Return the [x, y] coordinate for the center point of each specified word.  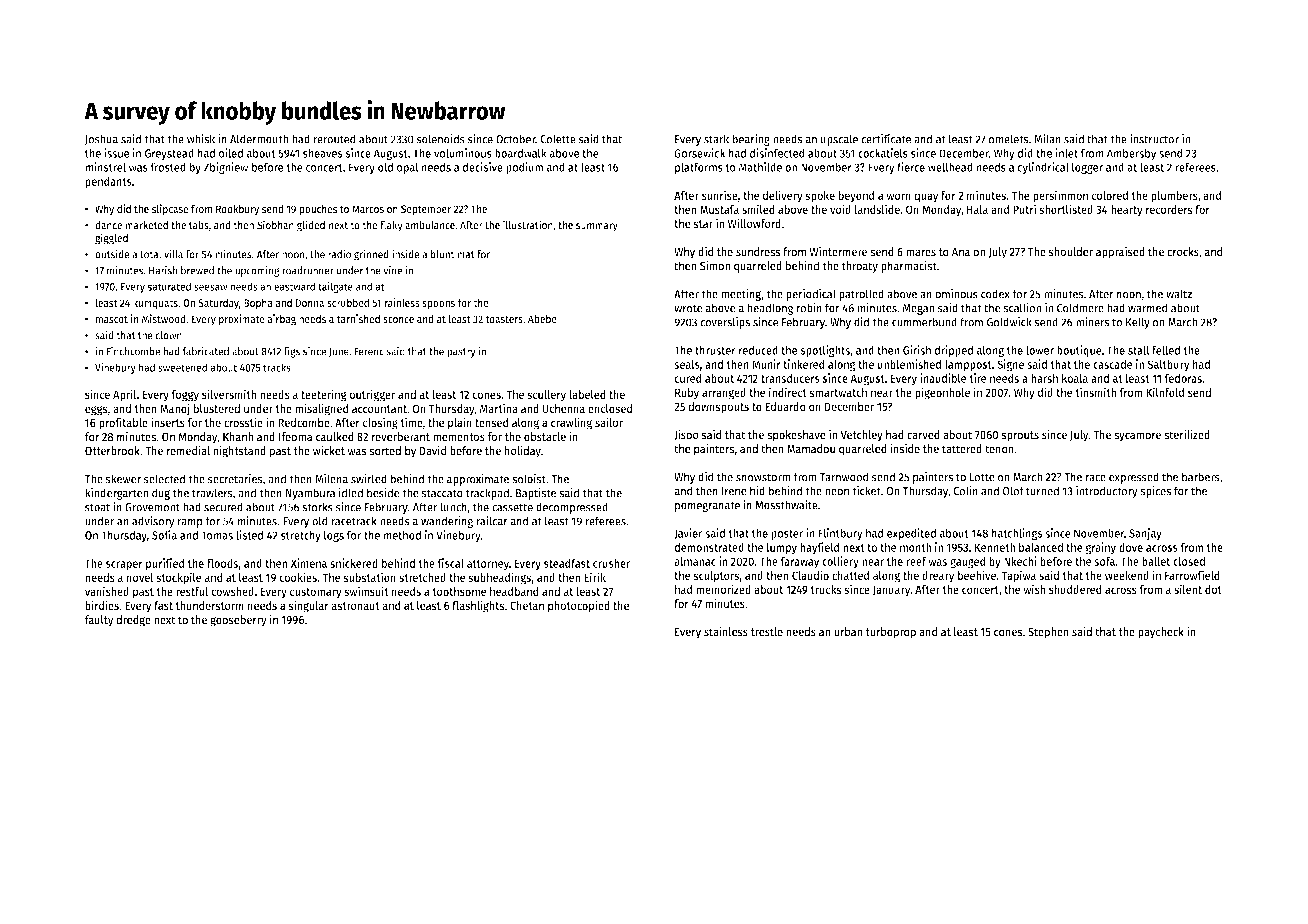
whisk [201, 139]
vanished [107, 591]
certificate [886, 139]
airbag [281, 320]
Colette [558, 139]
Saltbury [1168, 365]
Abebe [542, 318]
